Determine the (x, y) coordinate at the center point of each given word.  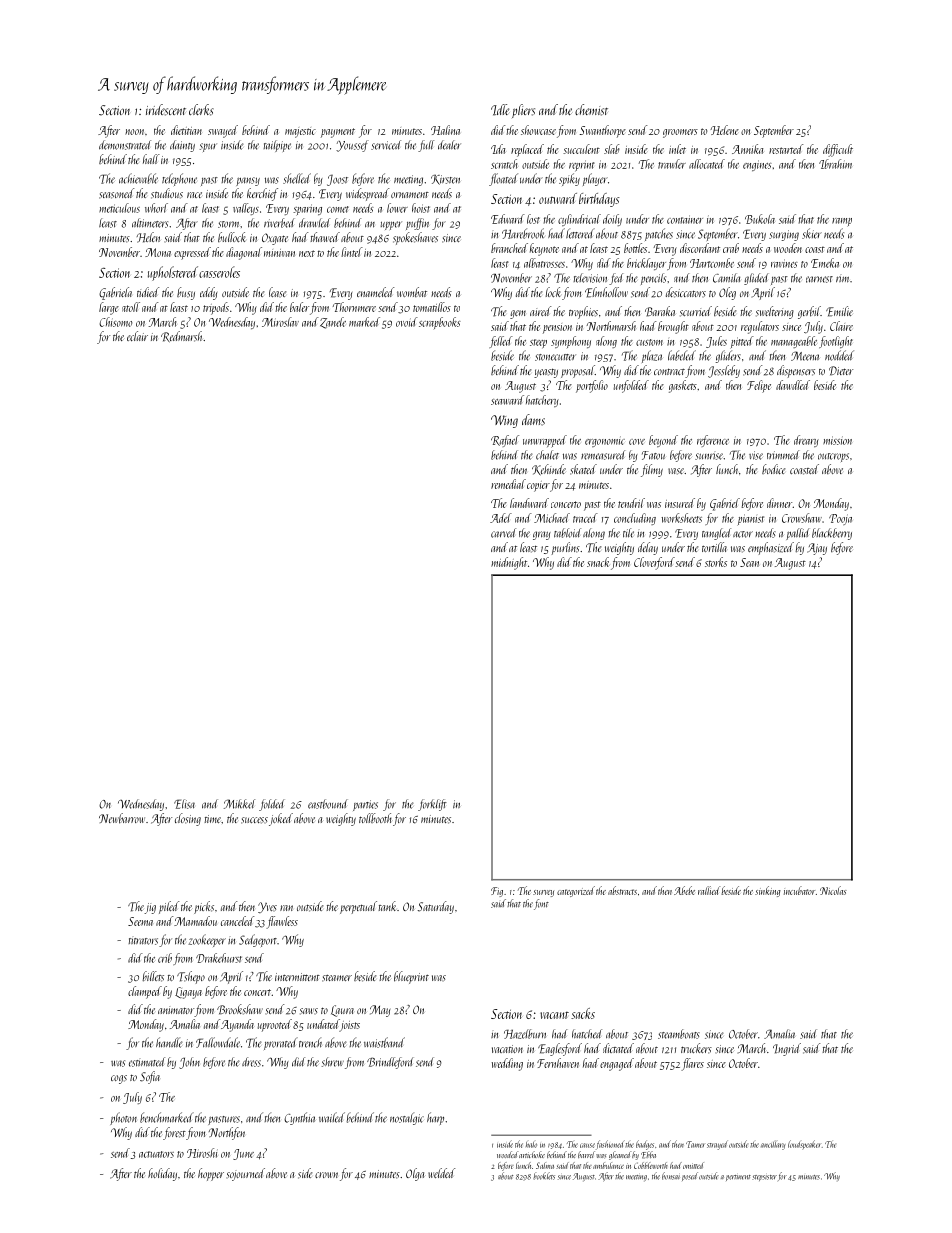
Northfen (227, 1133)
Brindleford (390, 1063)
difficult (838, 150)
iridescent (166, 110)
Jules (716, 342)
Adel (501, 518)
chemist (591, 110)
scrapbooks (440, 323)
